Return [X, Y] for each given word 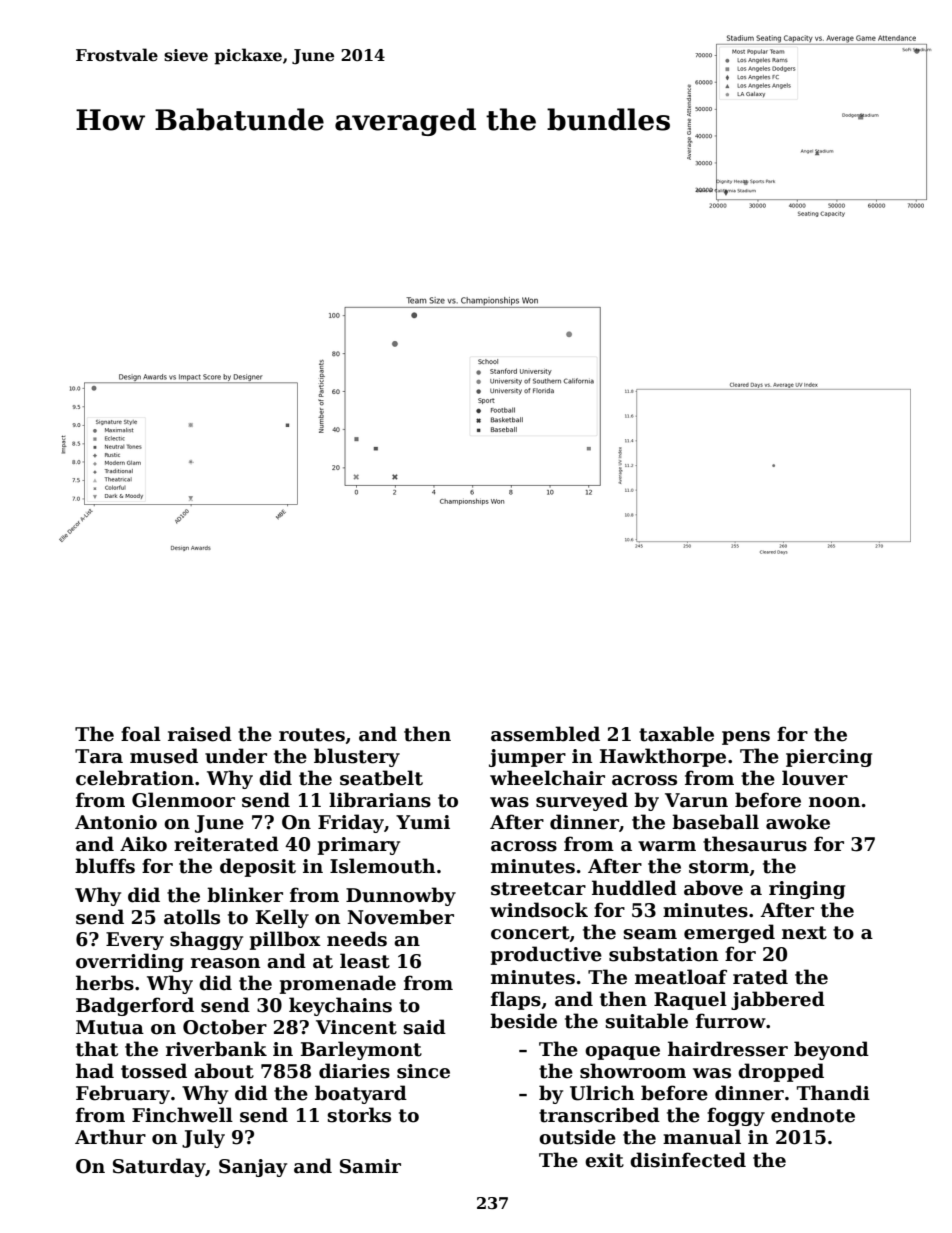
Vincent [356, 1027]
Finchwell [182, 1115]
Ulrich [602, 1093]
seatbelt [381, 778]
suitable [646, 1021]
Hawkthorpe [663, 757]
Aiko [143, 844]
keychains [340, 1006]
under [236, 756]
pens [746, 738]
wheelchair [547, 778]
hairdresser [728, 1049]
